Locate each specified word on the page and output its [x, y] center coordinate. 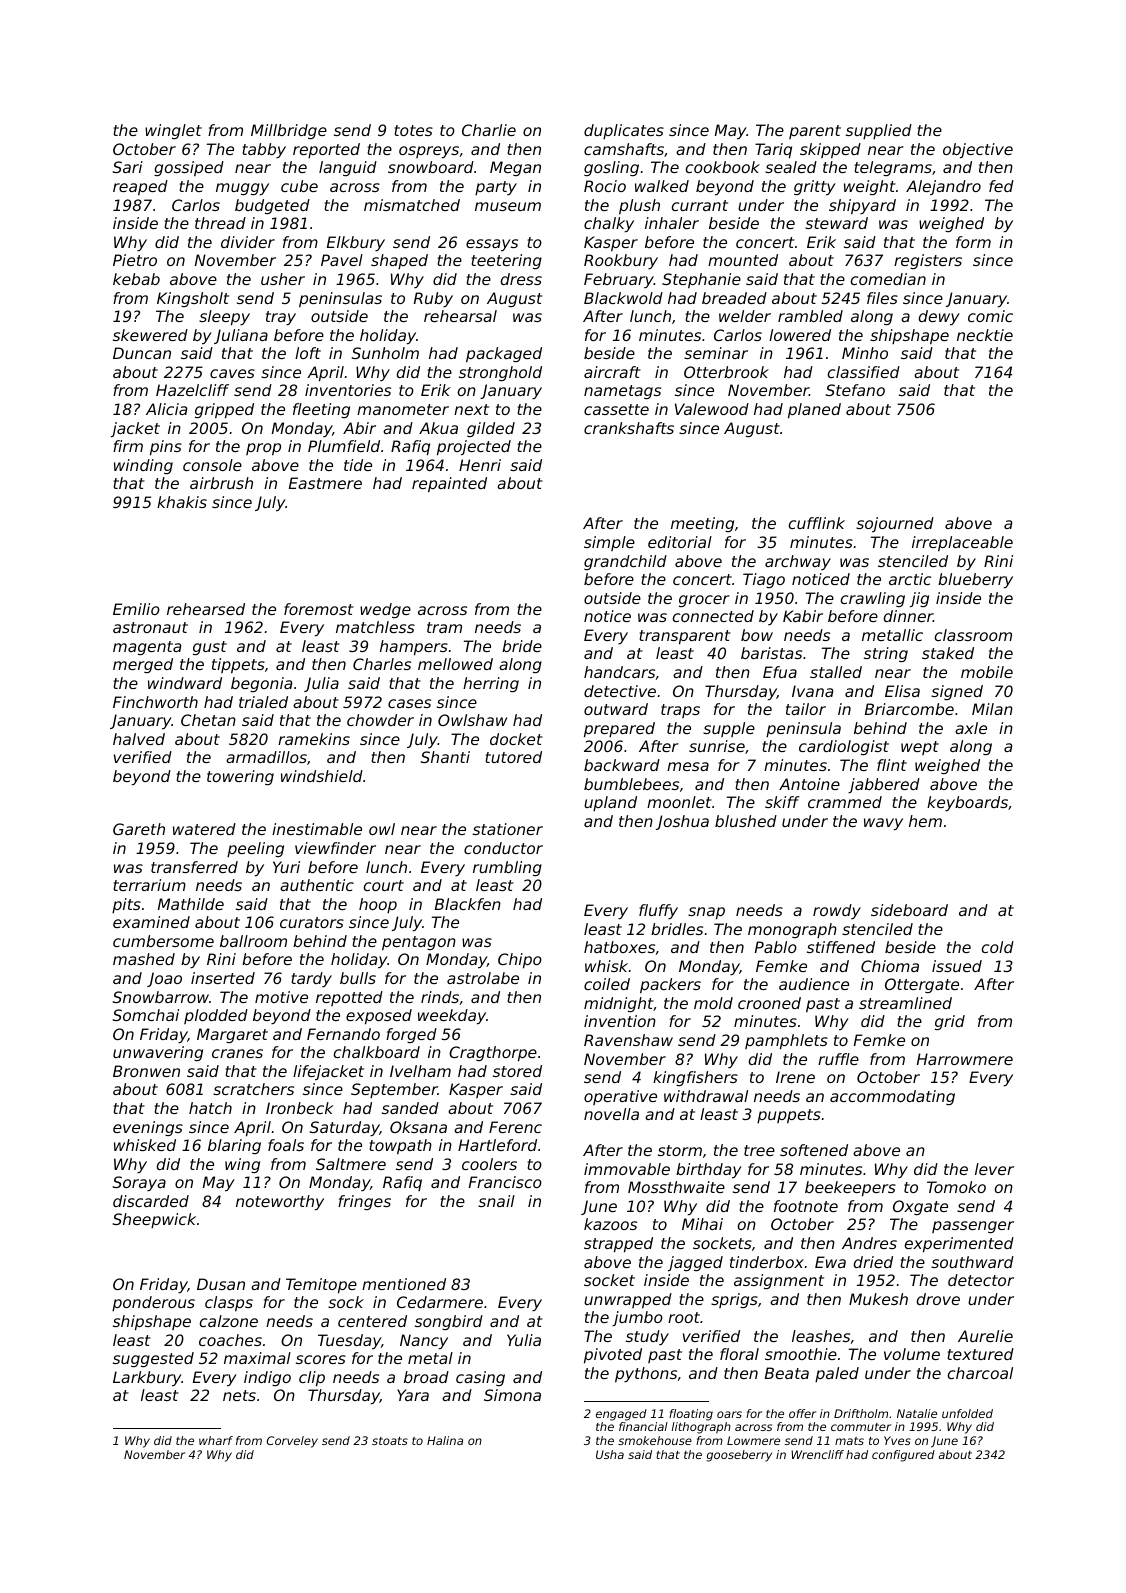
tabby [264, 150]
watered [204, 829]
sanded [410, 1108]
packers [670, 986]
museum [508, 206]
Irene [795, 1077]
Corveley [292, 1442]
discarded [151, 1201]
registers [928, 261]
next [471, 409]
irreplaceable [962, 544]
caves [232, 373]
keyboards [967, 803]
